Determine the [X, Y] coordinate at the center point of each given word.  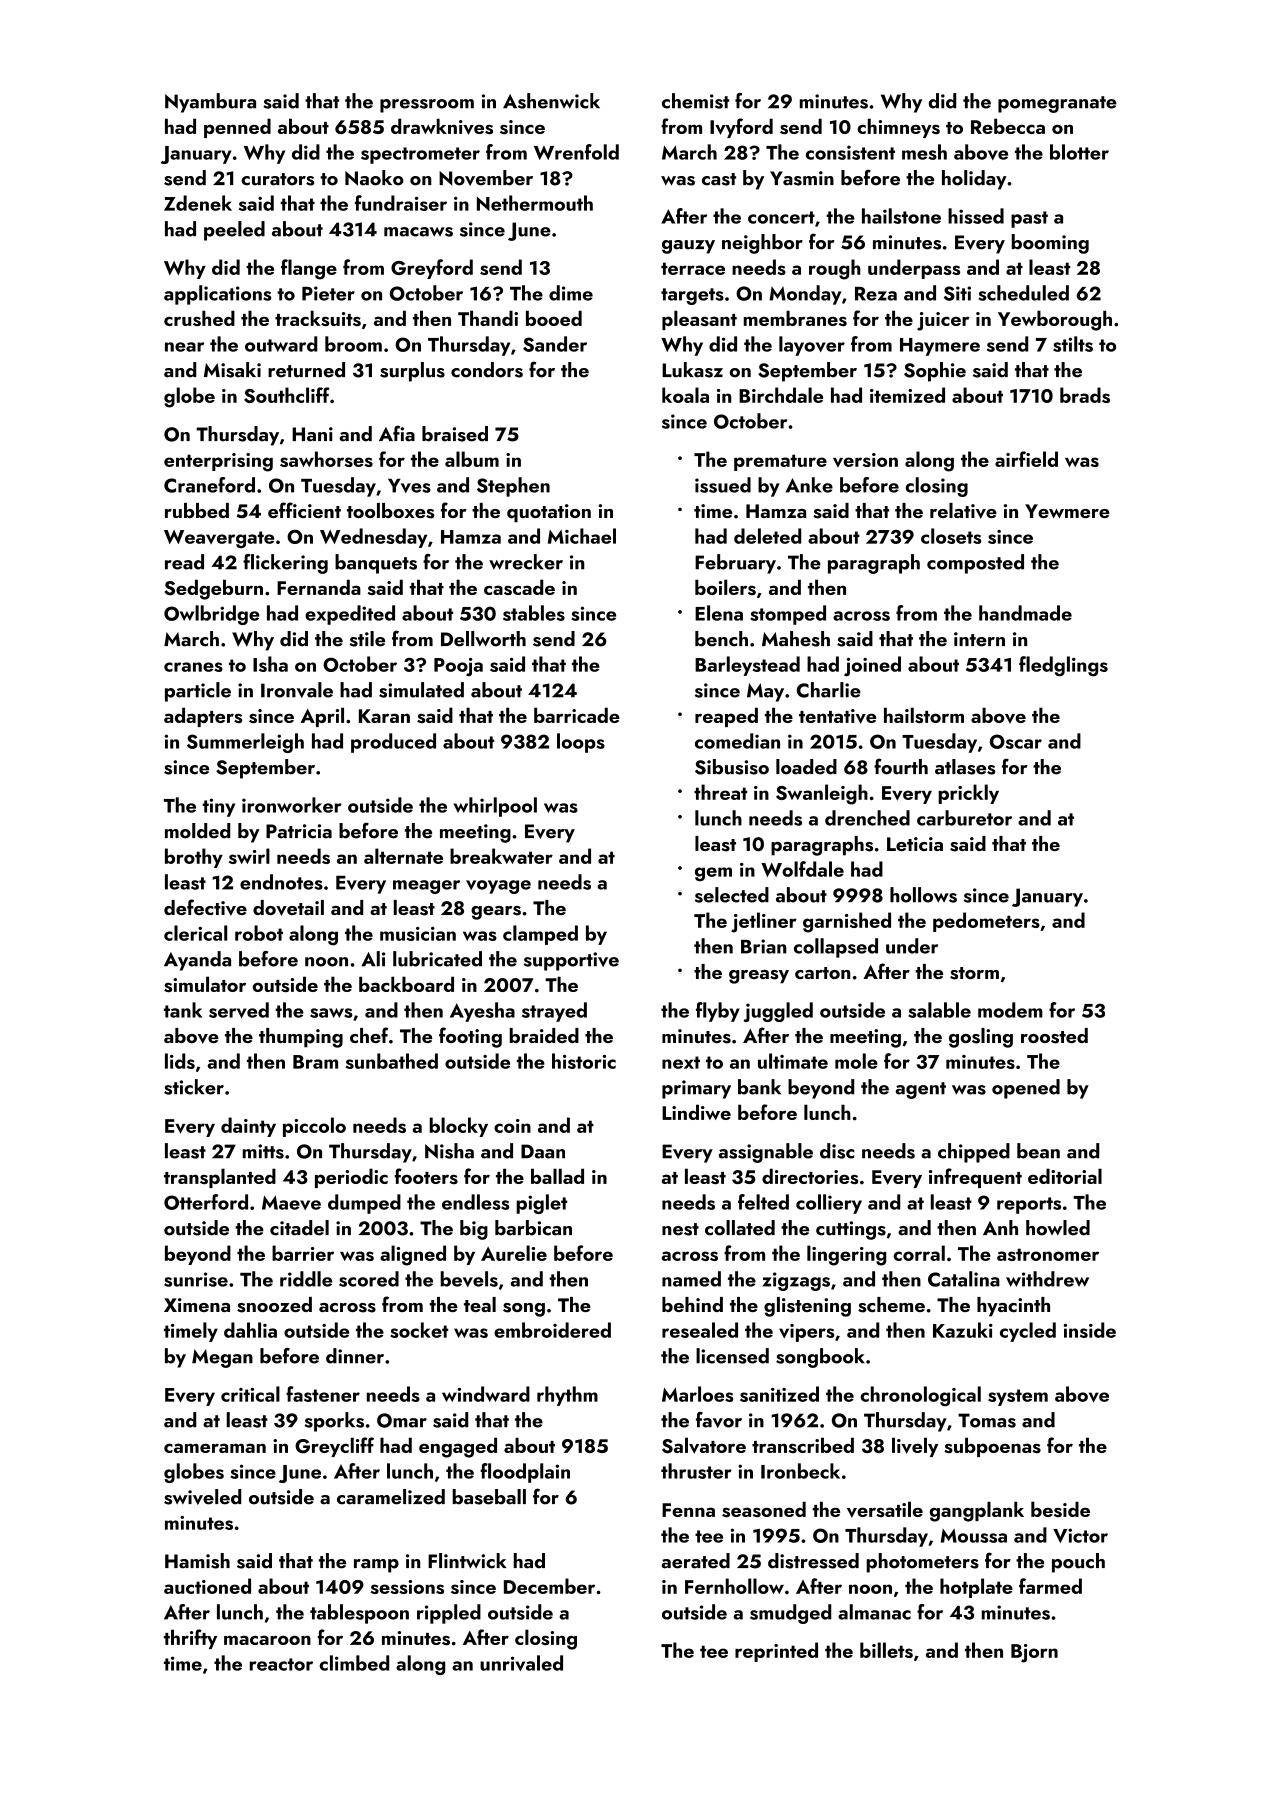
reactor [281, 1664]
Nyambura [210, 103]
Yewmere [1067, 511]
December [549, 1586]
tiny [218, 807]
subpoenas [992, 1447]
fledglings [1063, 666]
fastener [323, 1394]
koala [685, 395]
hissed [976, 216]
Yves [409, 486]
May [765, 692]
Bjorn [1034, 1653]
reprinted [776, 1652]
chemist [695, 101]
